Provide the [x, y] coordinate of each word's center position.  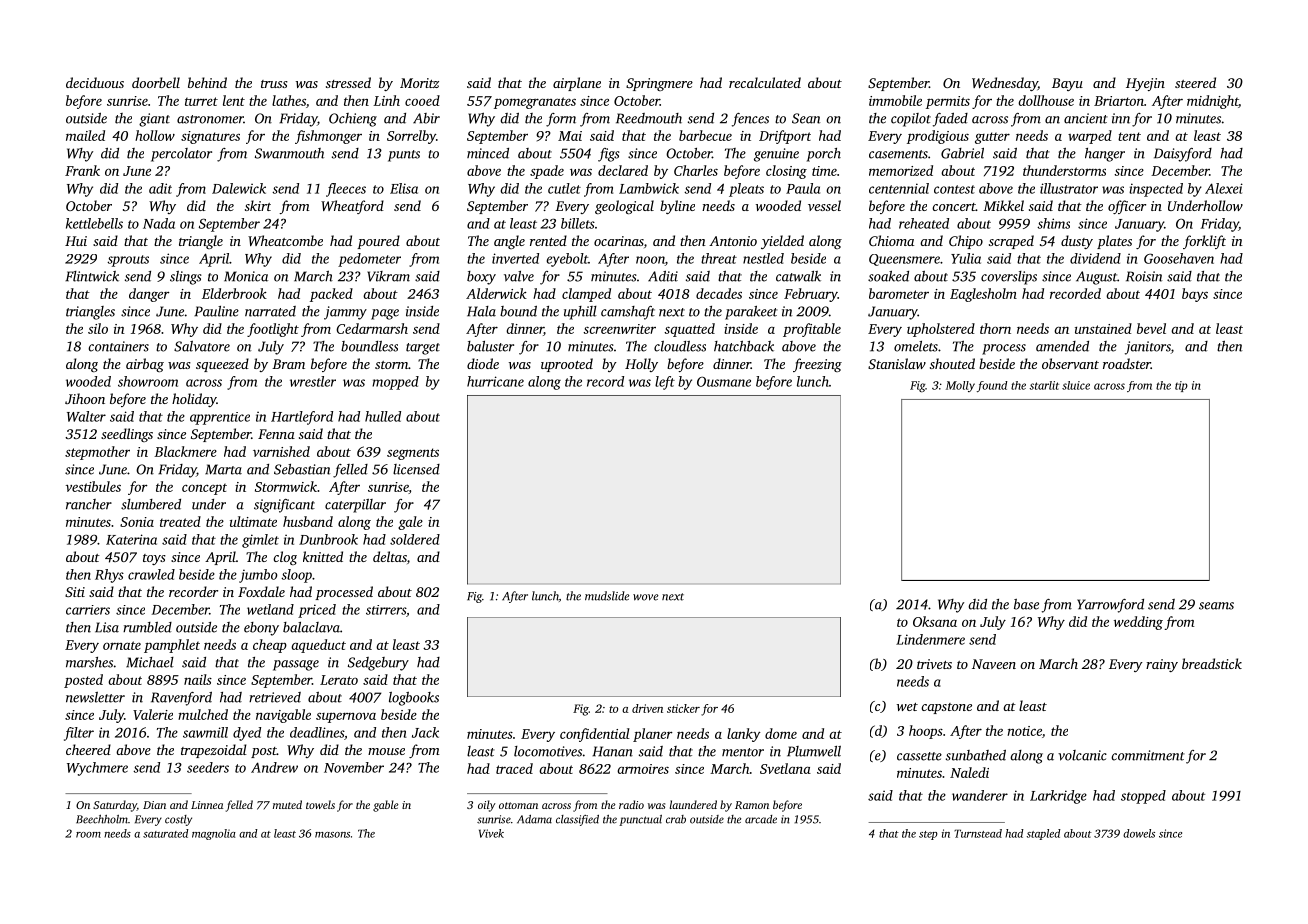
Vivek [491, 833]
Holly [641, 365]
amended [1062, 346]
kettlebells [94, 223]
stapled [1044, 834]
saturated [166, 833]
